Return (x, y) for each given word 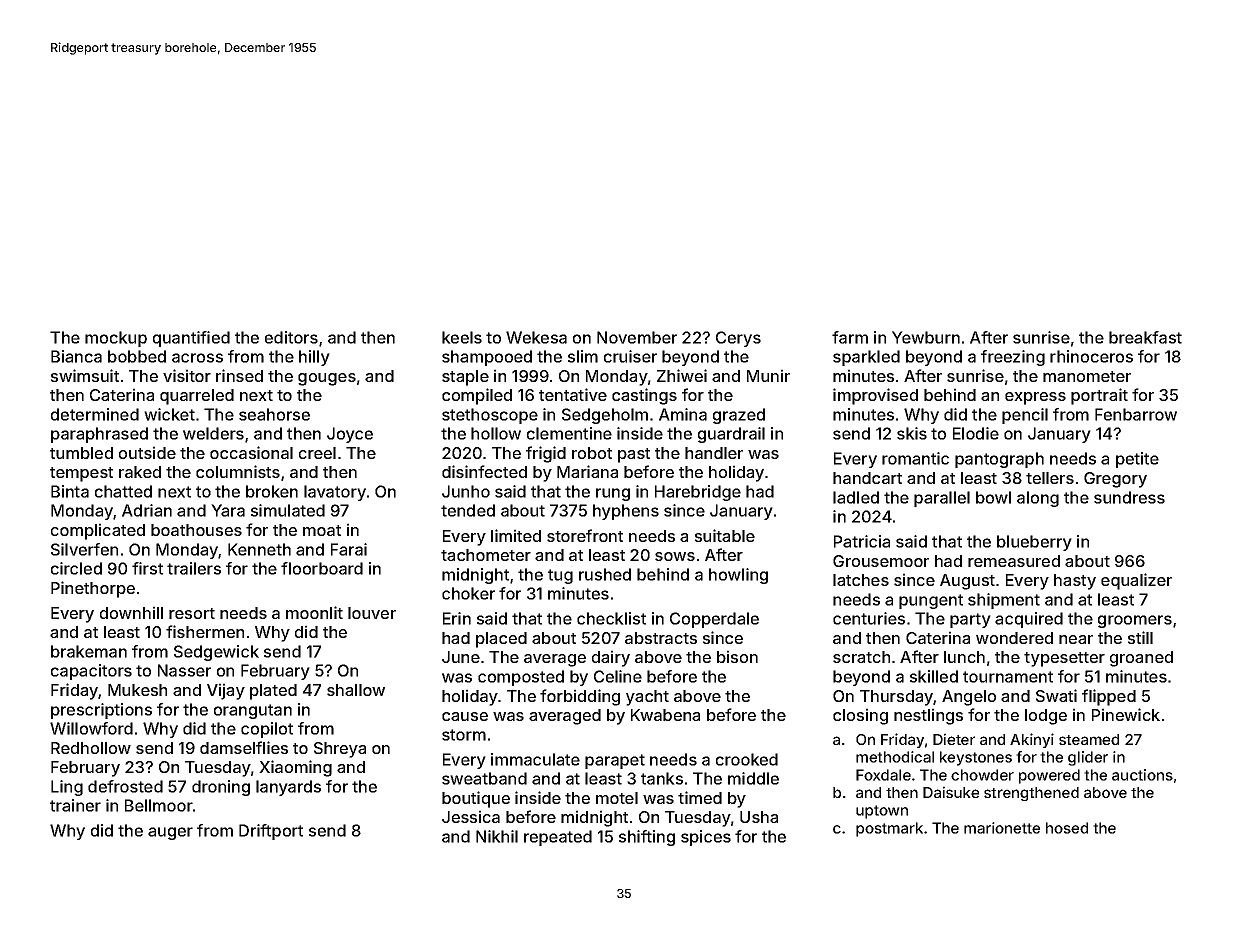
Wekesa (536, 337)
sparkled (866, 358)
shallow (356, 690)
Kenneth (259, 549)
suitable (725, 535)
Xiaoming (295, 768)
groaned (1141, 659)
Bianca (76, 356)
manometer (1087, 376)
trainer (75, 805)
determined (95, 414)
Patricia (862, 541)
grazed (739, 416)
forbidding (580, 697)
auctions (1142, 775)
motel (617, 798)
